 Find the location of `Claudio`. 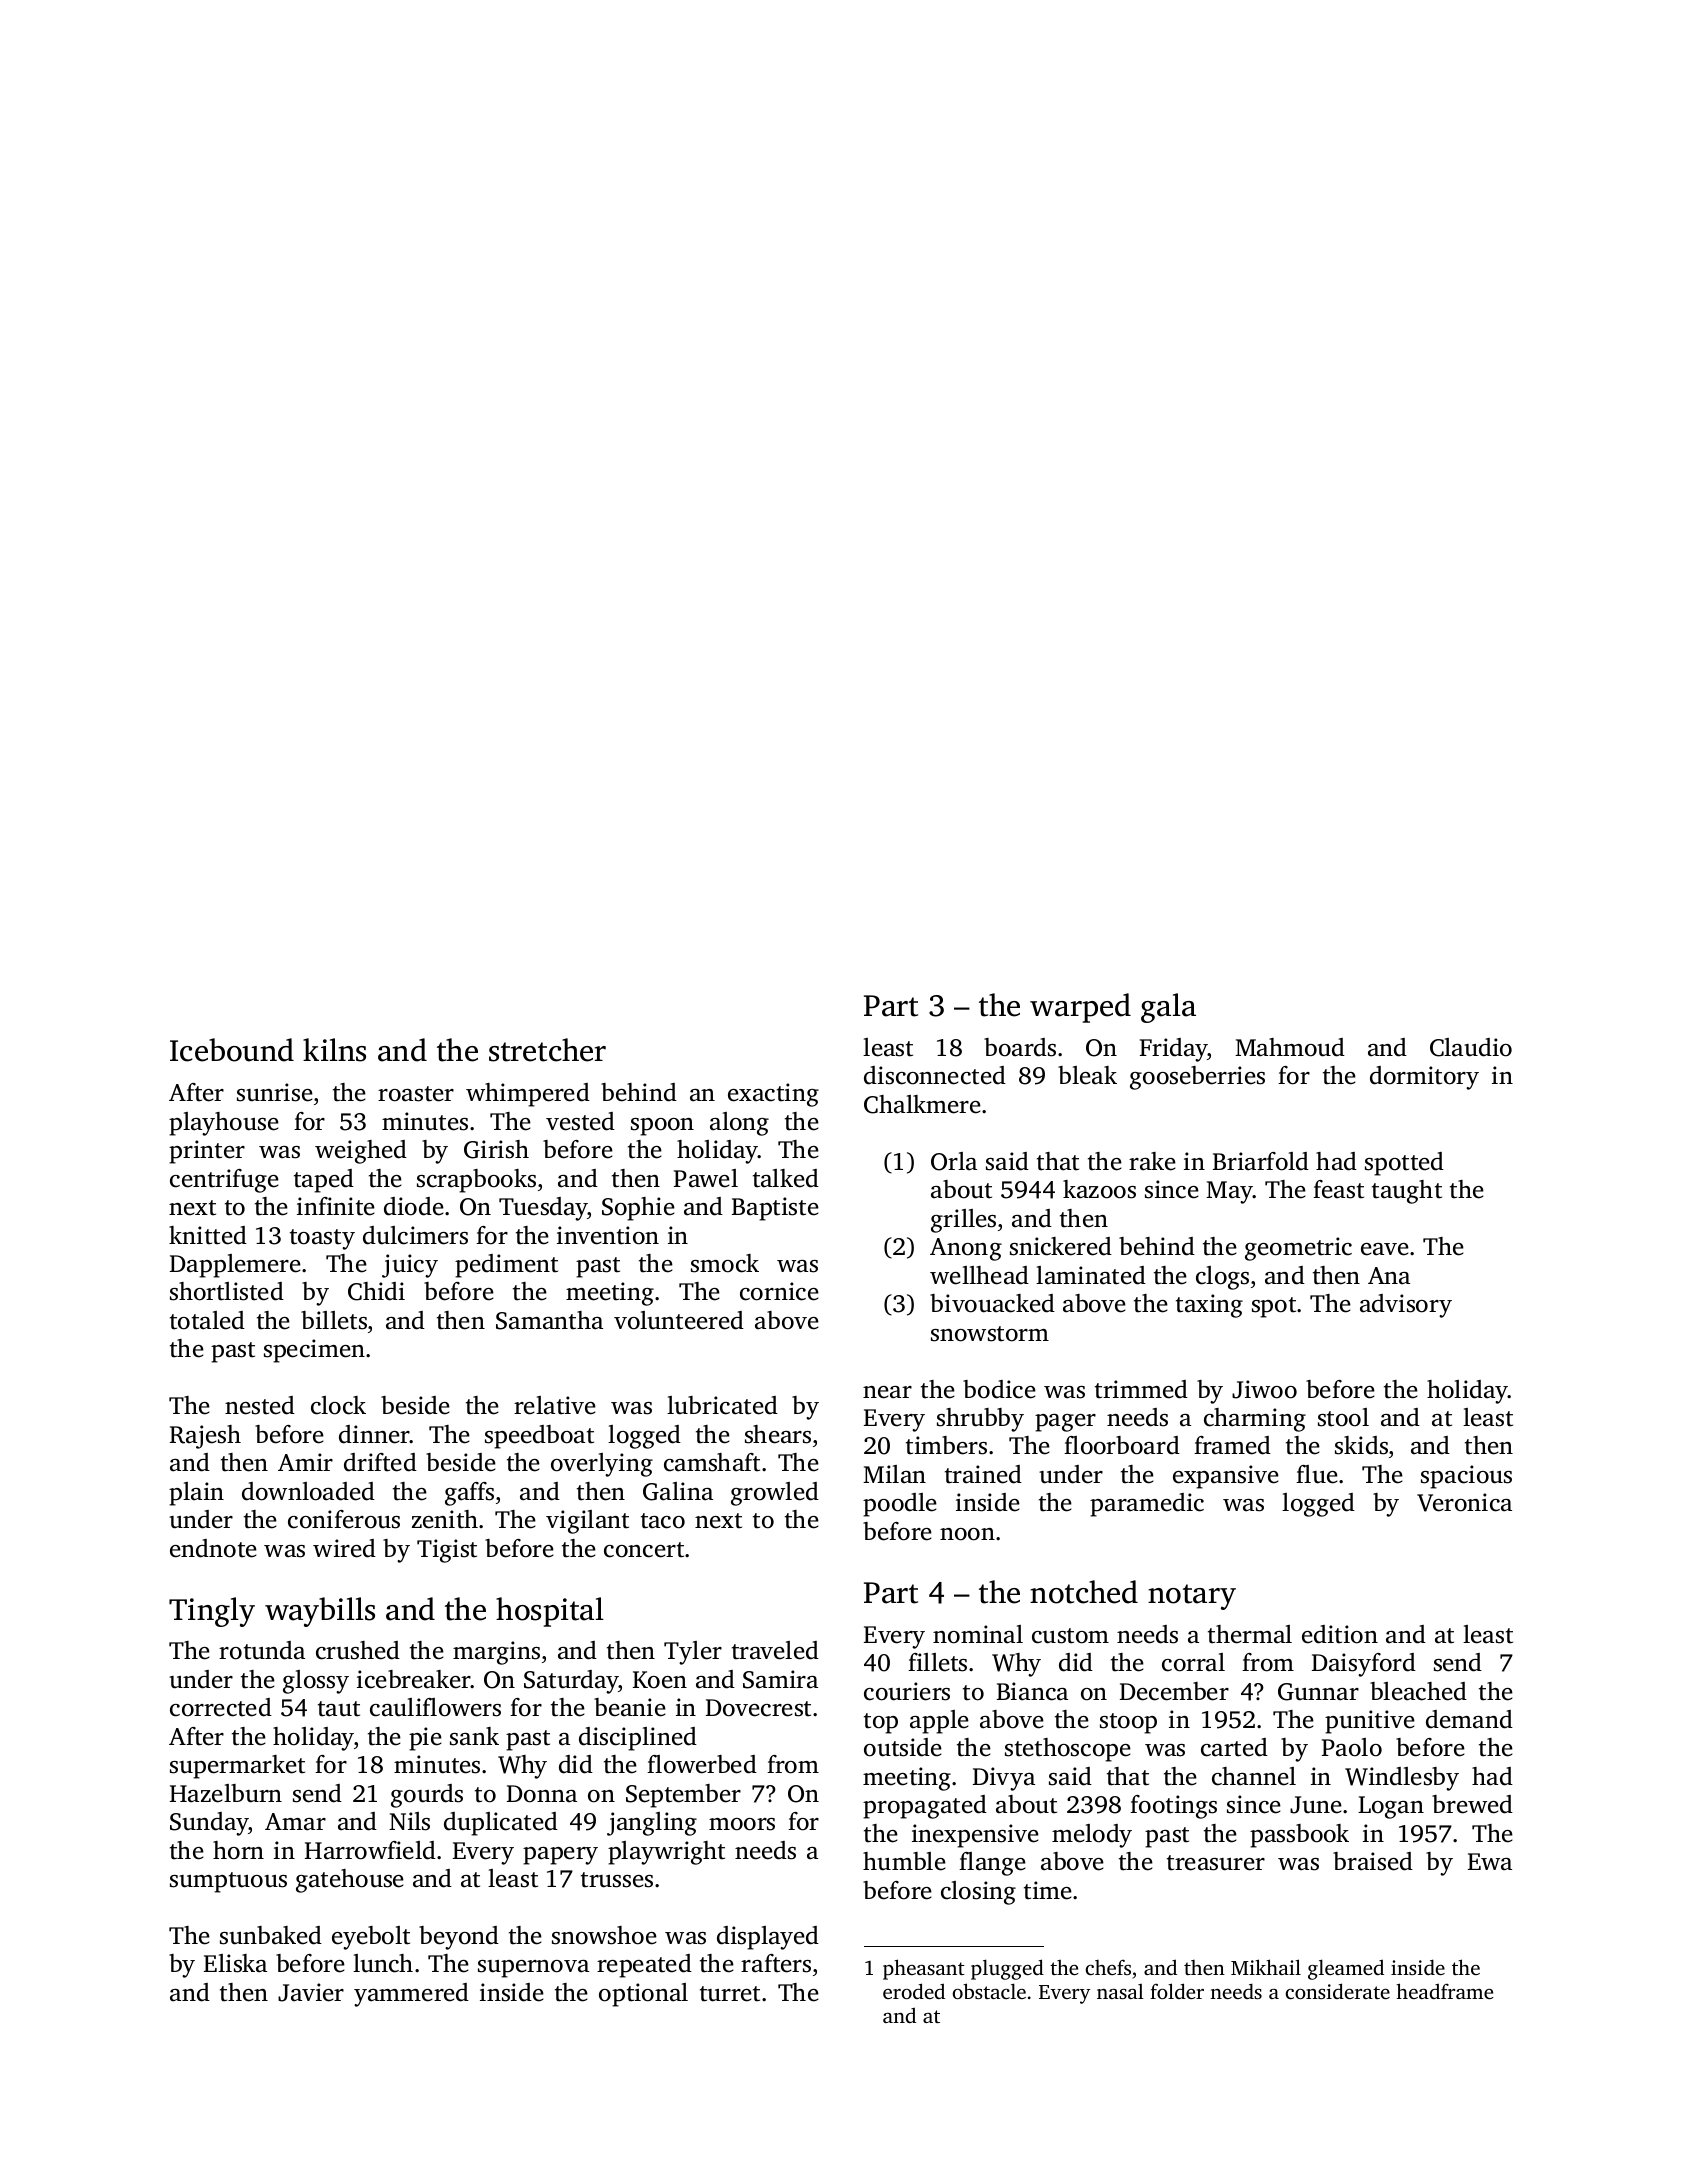

Claudio is located at coordinates (1471, 1047).
